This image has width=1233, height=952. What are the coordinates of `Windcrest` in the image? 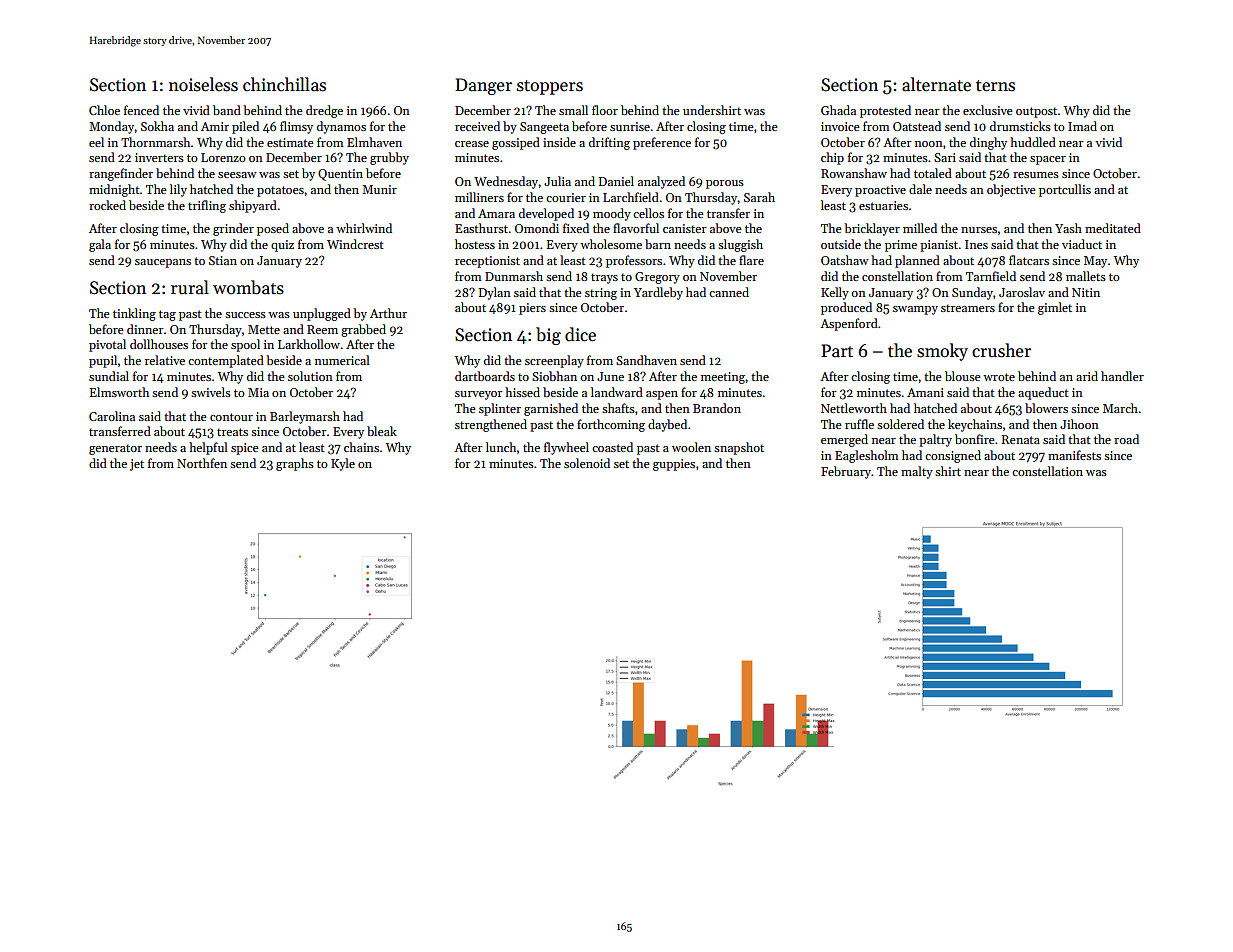 It's located at (355, 244).
